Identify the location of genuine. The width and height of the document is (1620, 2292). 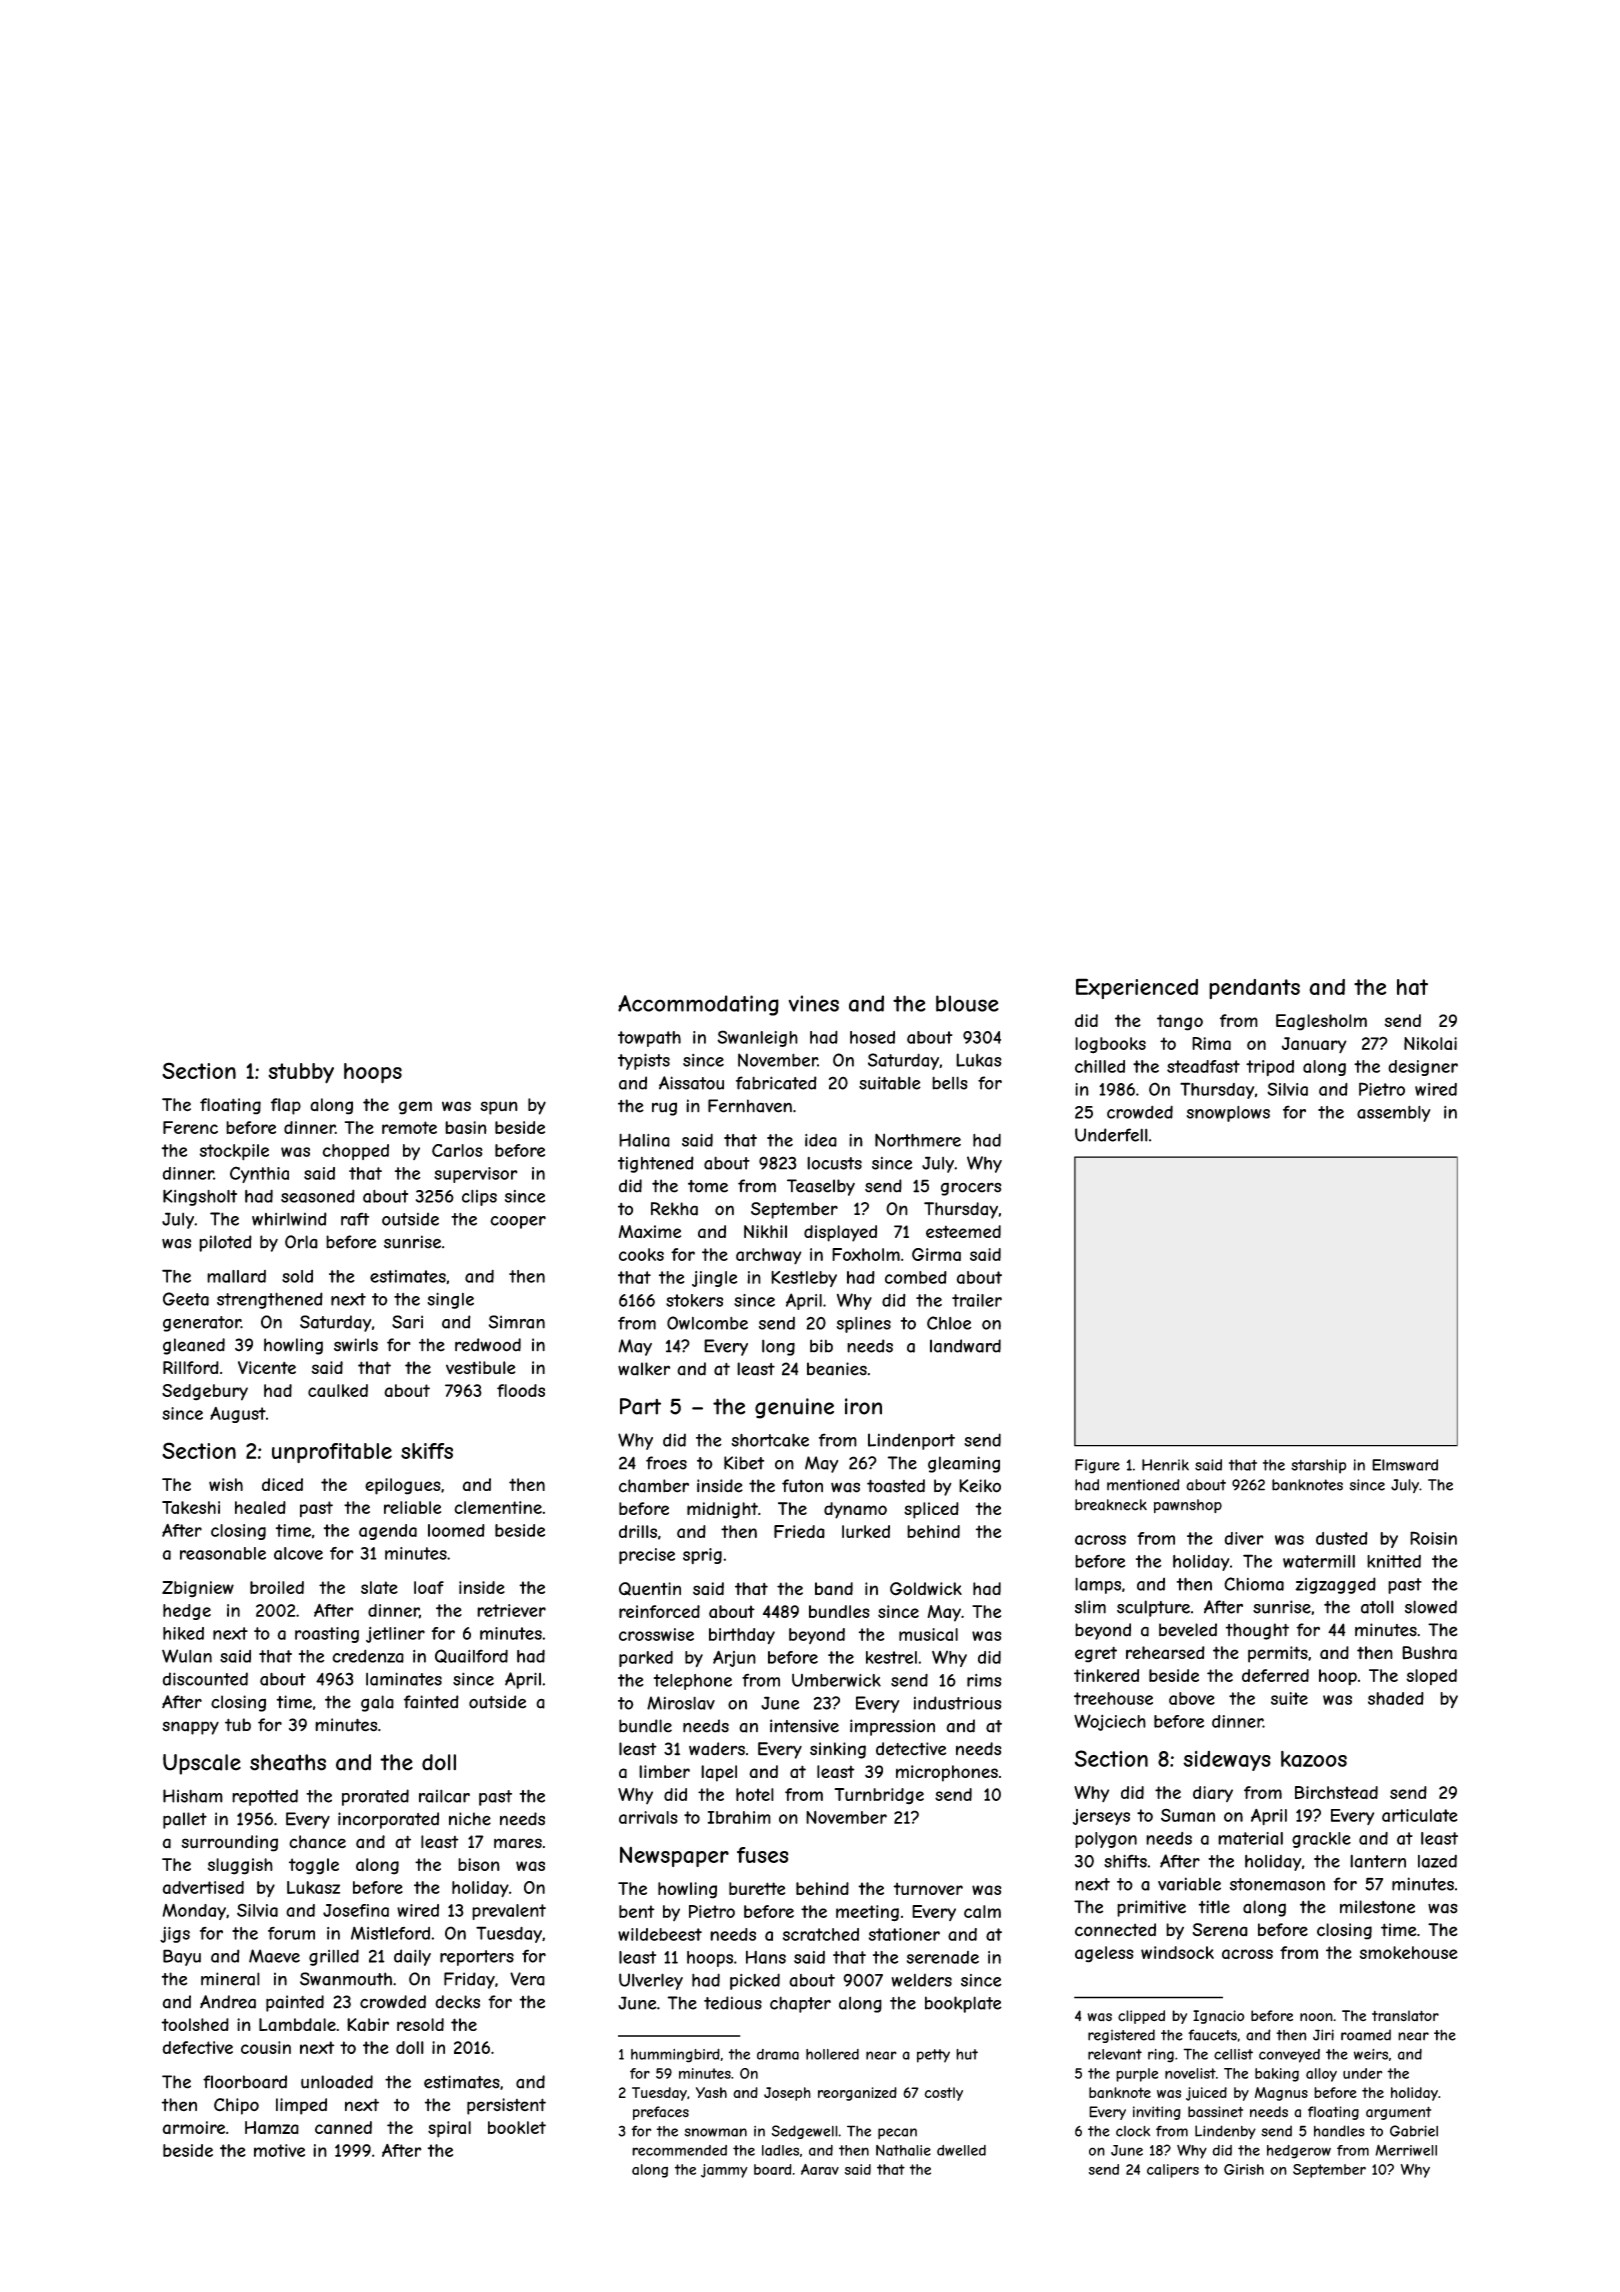
(794, 1408).
